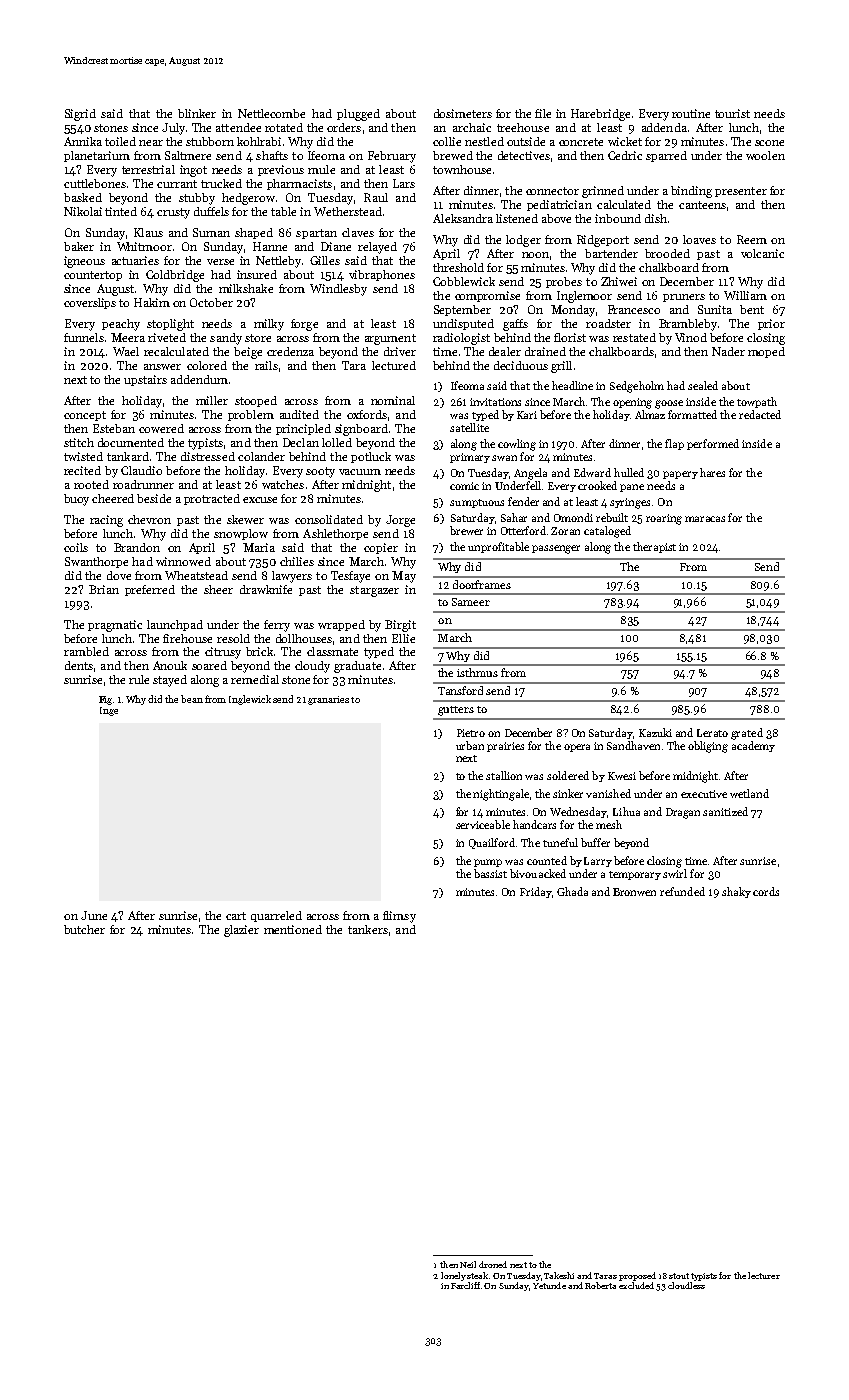 This document has height=1400, width=849. Describe the element at coordinates (399, 917) in the document. I see `flimsy` at that location.
